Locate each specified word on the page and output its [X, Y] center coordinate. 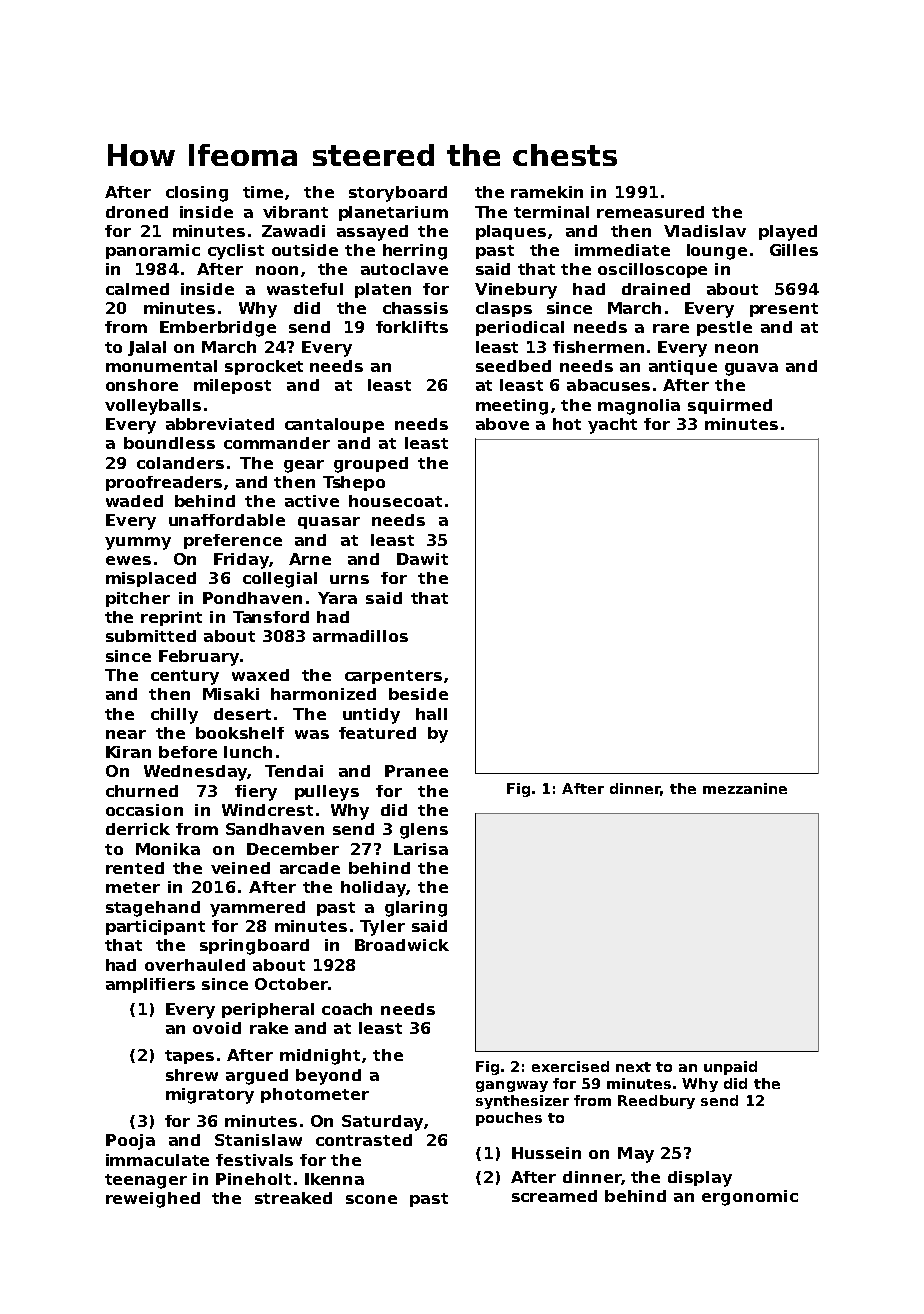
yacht [612, 426]
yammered [257, 909]
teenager [146, 1181]
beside [418, 694]
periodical [520, 328]
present [784, 310]
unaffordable [227, 520]
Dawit [422, 559]
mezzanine [745, 788]
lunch [248, 752]
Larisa [421, 849]
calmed [137, 289]
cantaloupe [334, 425]
